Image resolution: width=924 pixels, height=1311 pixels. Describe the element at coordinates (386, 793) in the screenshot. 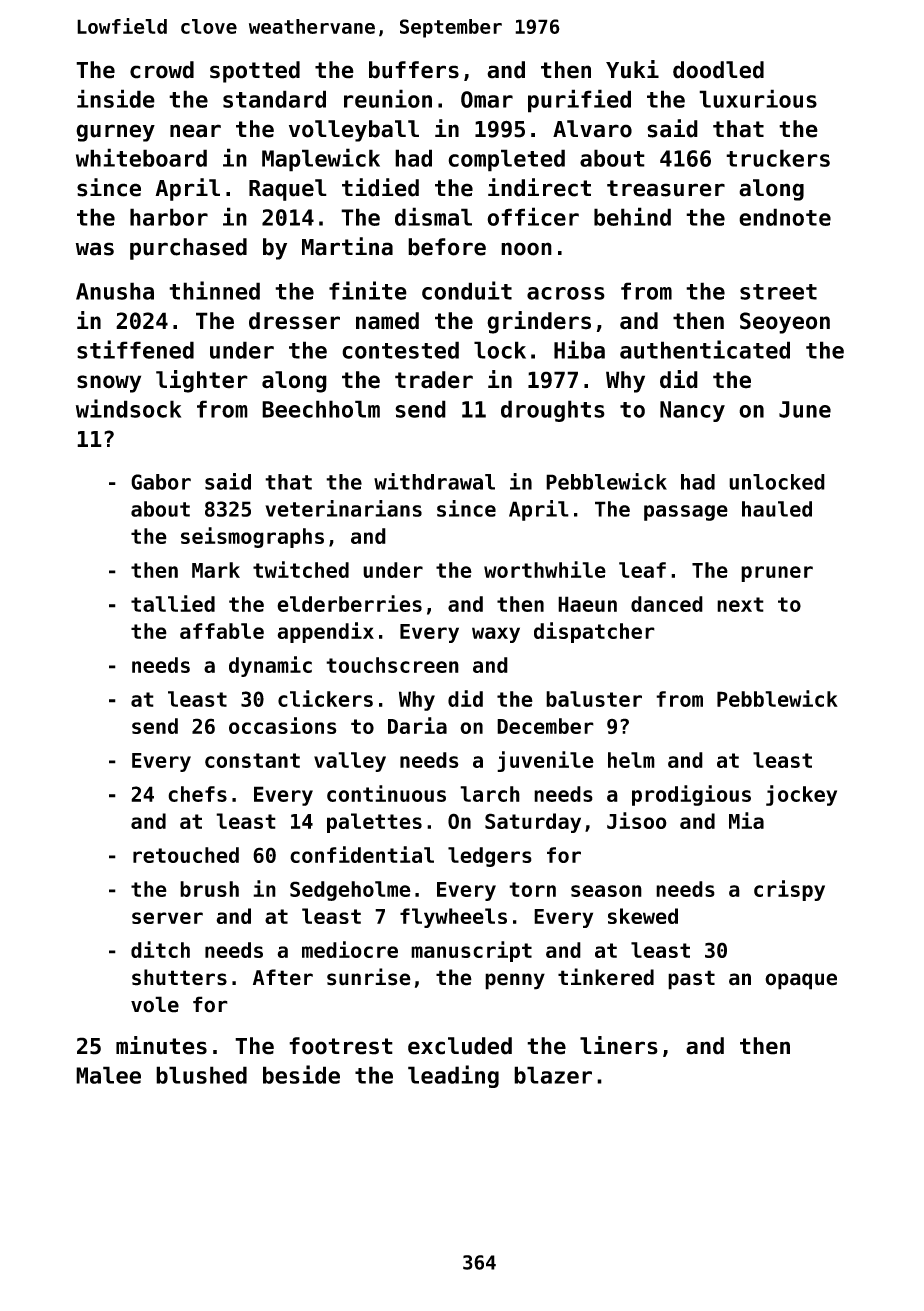

I see `continuous` at that location.
